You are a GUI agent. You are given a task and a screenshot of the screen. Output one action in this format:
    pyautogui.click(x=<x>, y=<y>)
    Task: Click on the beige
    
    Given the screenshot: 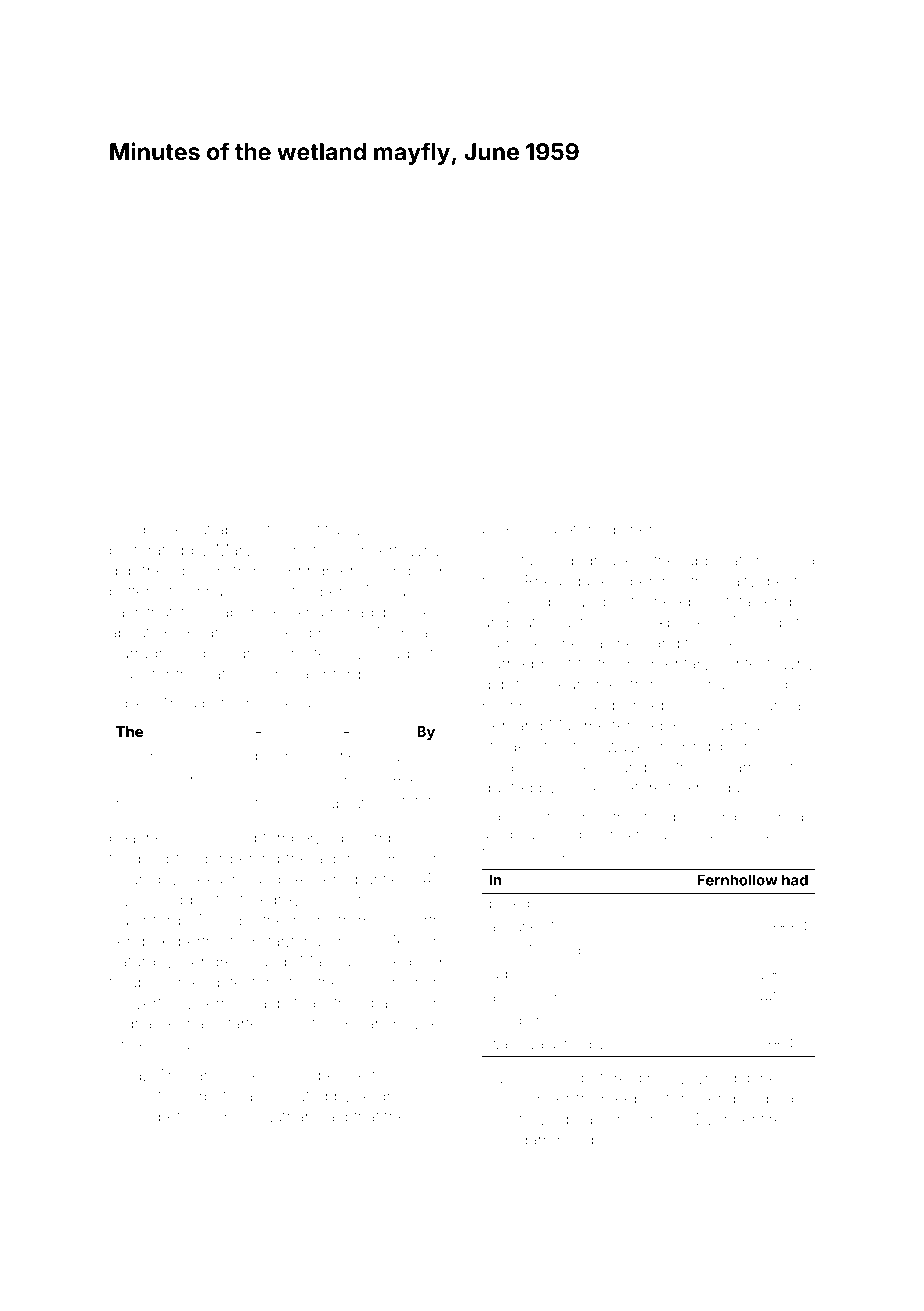 What is the action you would take?
    pyautogui.click(x=164, y=531)
